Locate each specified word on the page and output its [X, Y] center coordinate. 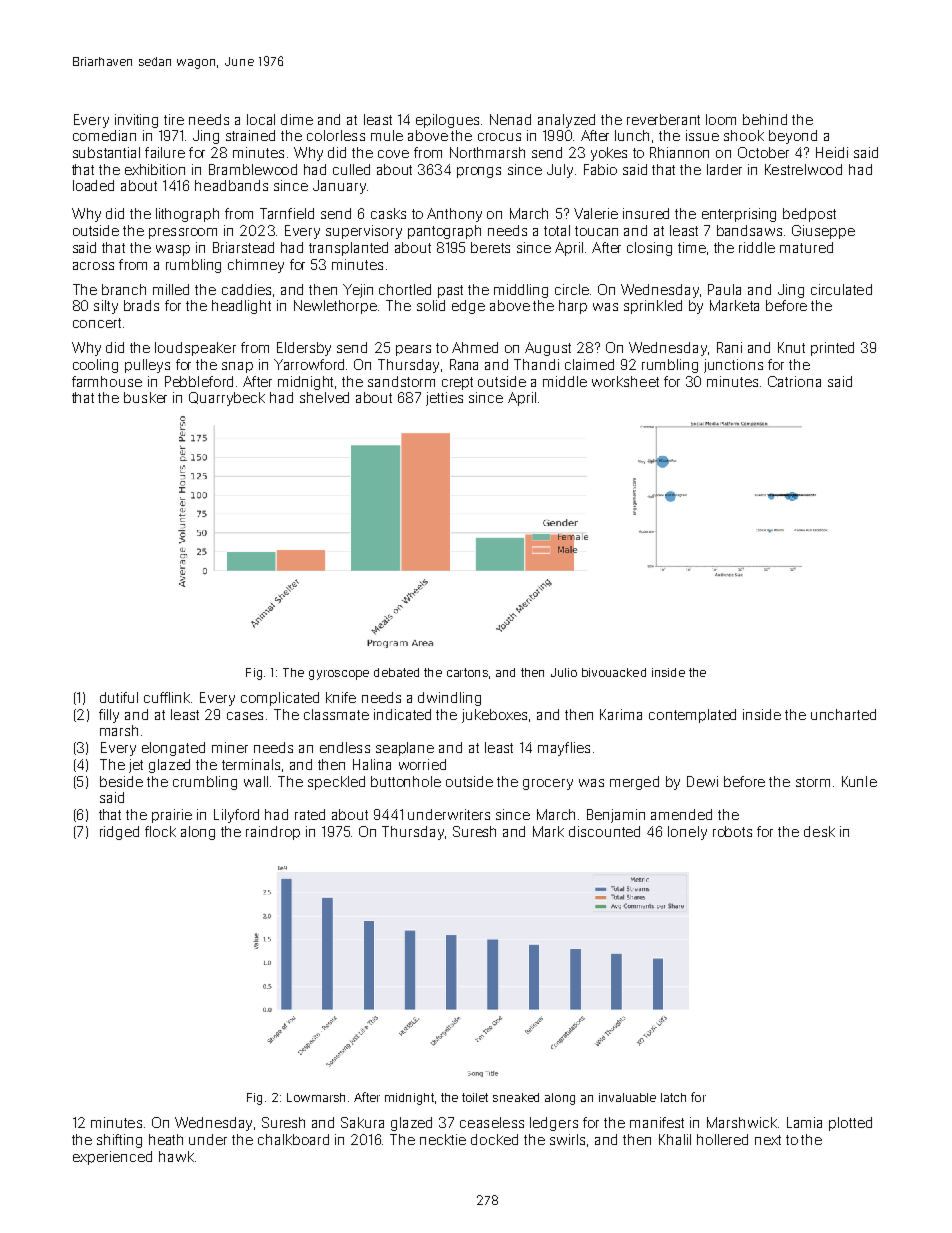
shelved [324, 397]
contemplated [692, 716]
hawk [176, 1156]
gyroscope [339, 675]
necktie [443, 1139]
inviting [136, 121]
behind [765, 119]
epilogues [447, 121]
